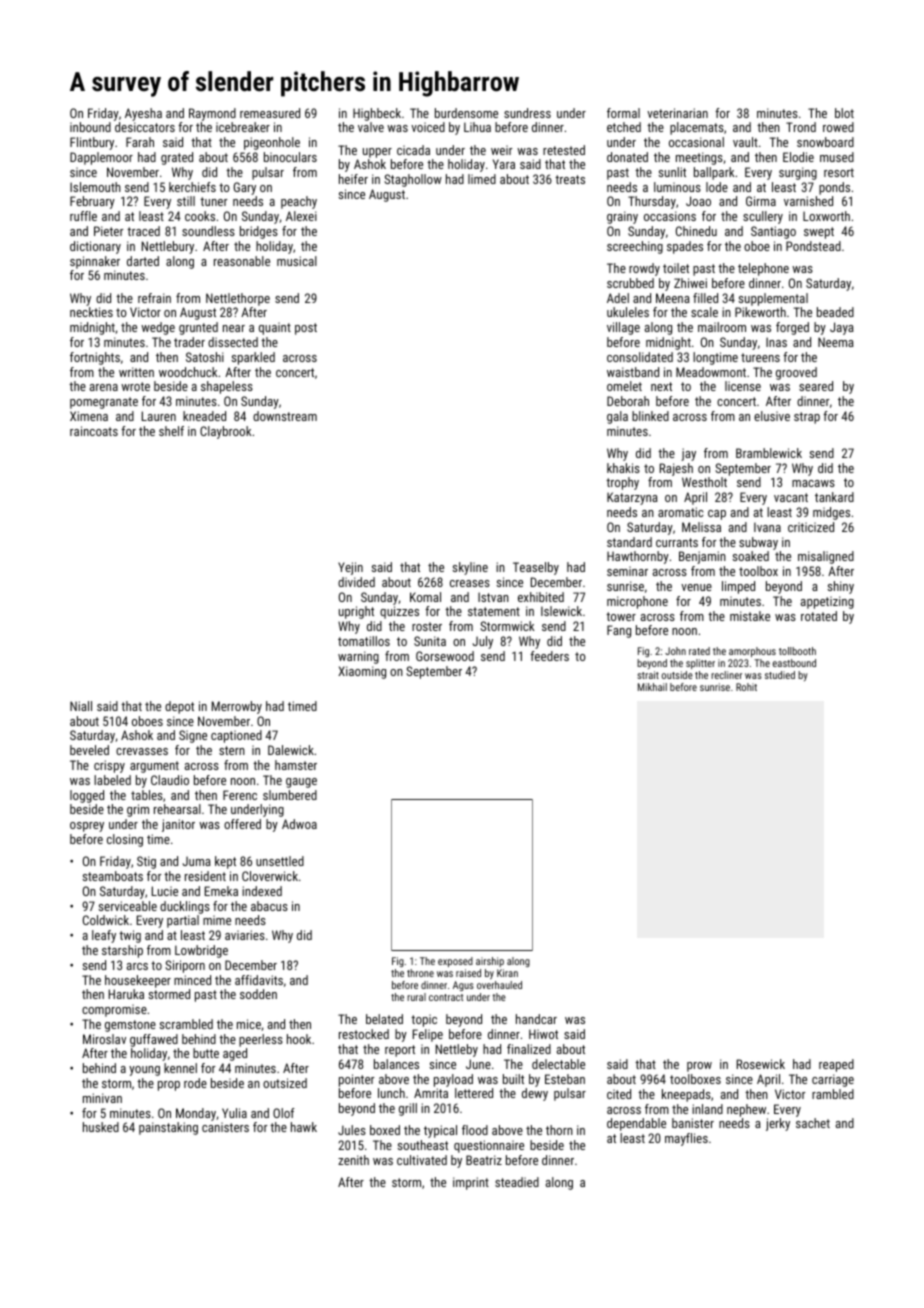  I want to click on Inas, so click(776, 342).
